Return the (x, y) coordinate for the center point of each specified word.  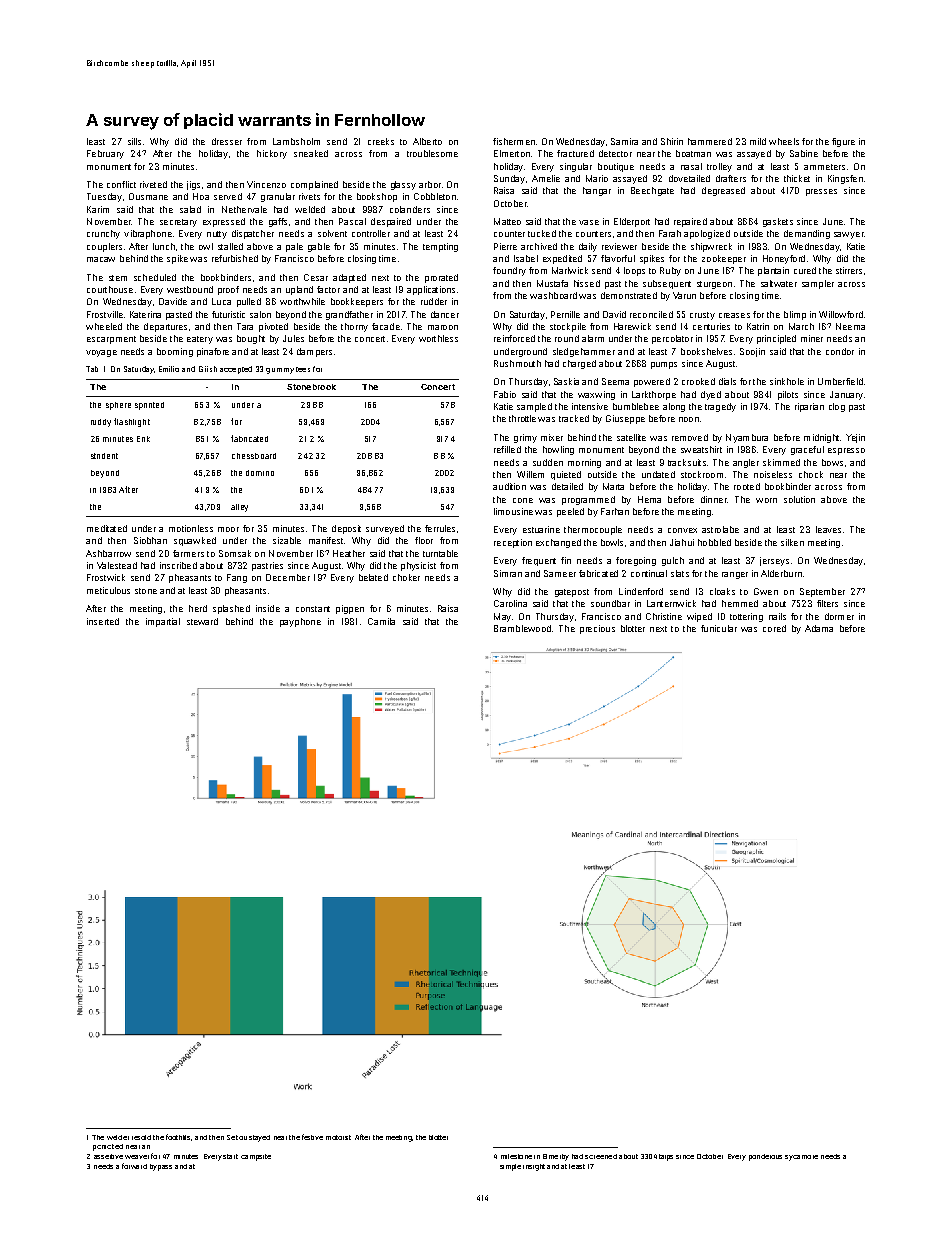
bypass (161, 1167)
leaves (828, 529)
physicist (418, 566)
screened (601, 1156)
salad (190, 209)
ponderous (765, 1157)
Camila (381, 621)
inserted (103, 621)
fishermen (514, 141)
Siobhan (150, 540)
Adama (819, 628)
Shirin (672, 141)
